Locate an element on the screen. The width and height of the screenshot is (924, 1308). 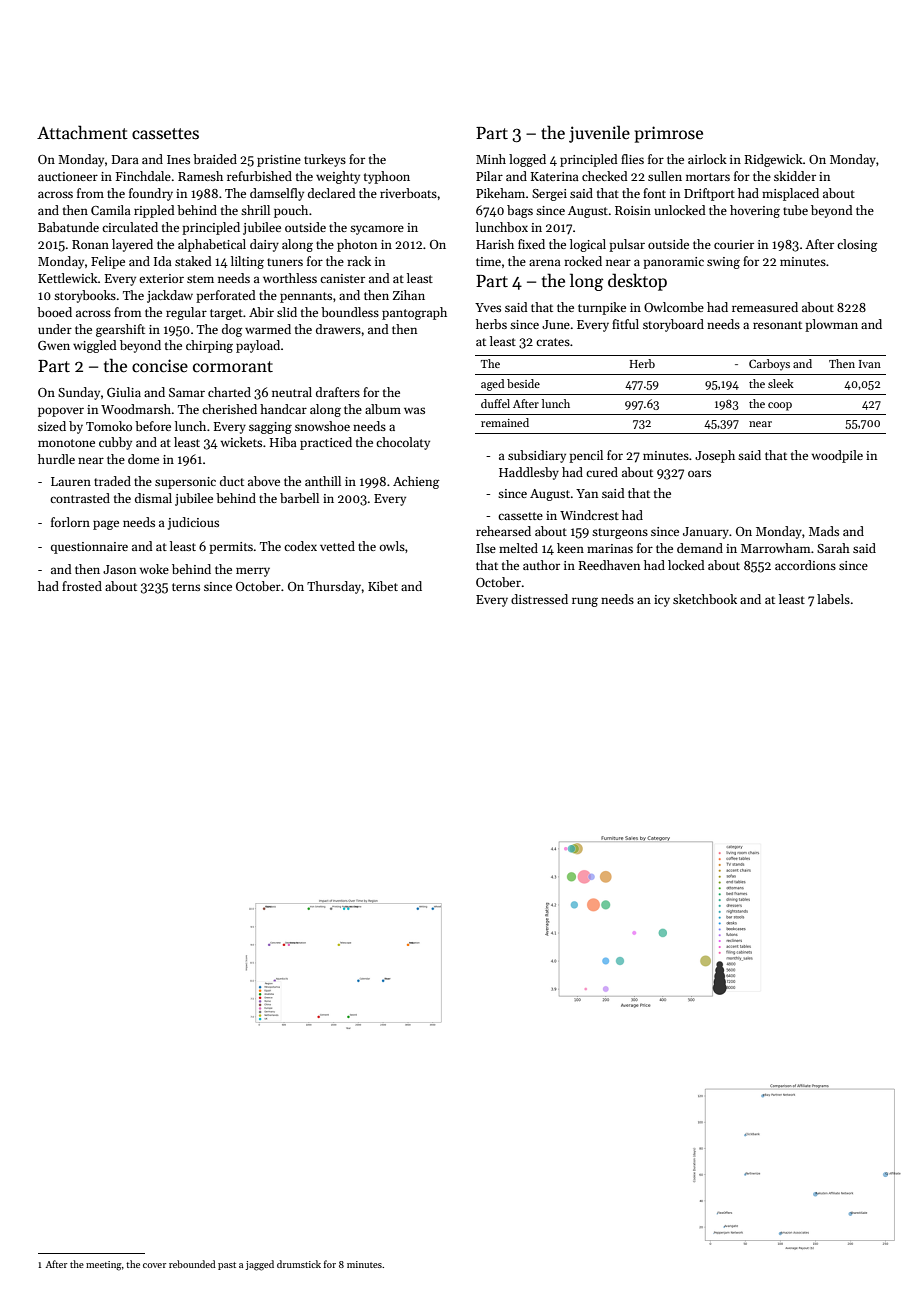
Mads is located at coordinates (824, 531).
